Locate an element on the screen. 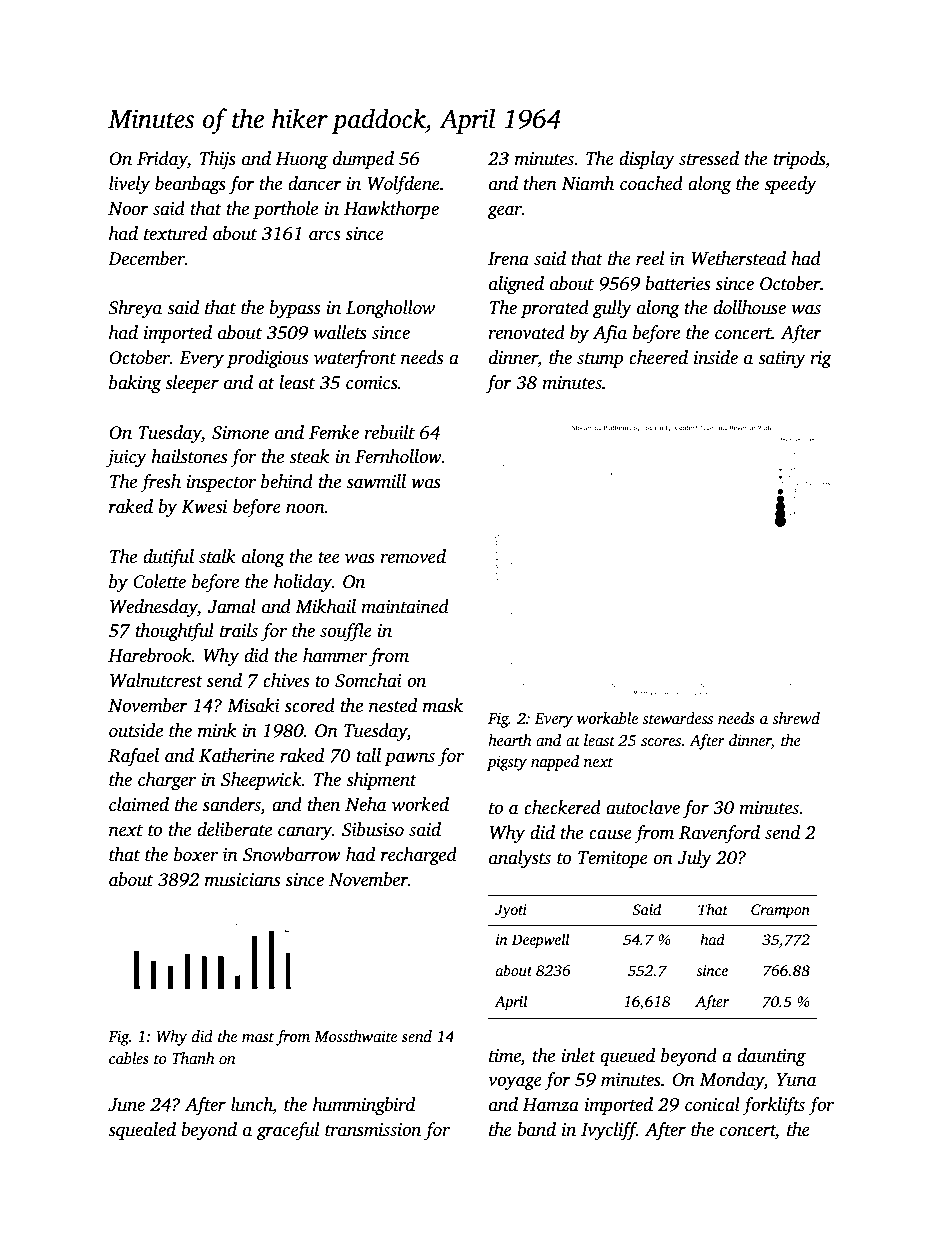 This screenshot has width=952, height=1233. satiny is located at coordinates (782, 359).
